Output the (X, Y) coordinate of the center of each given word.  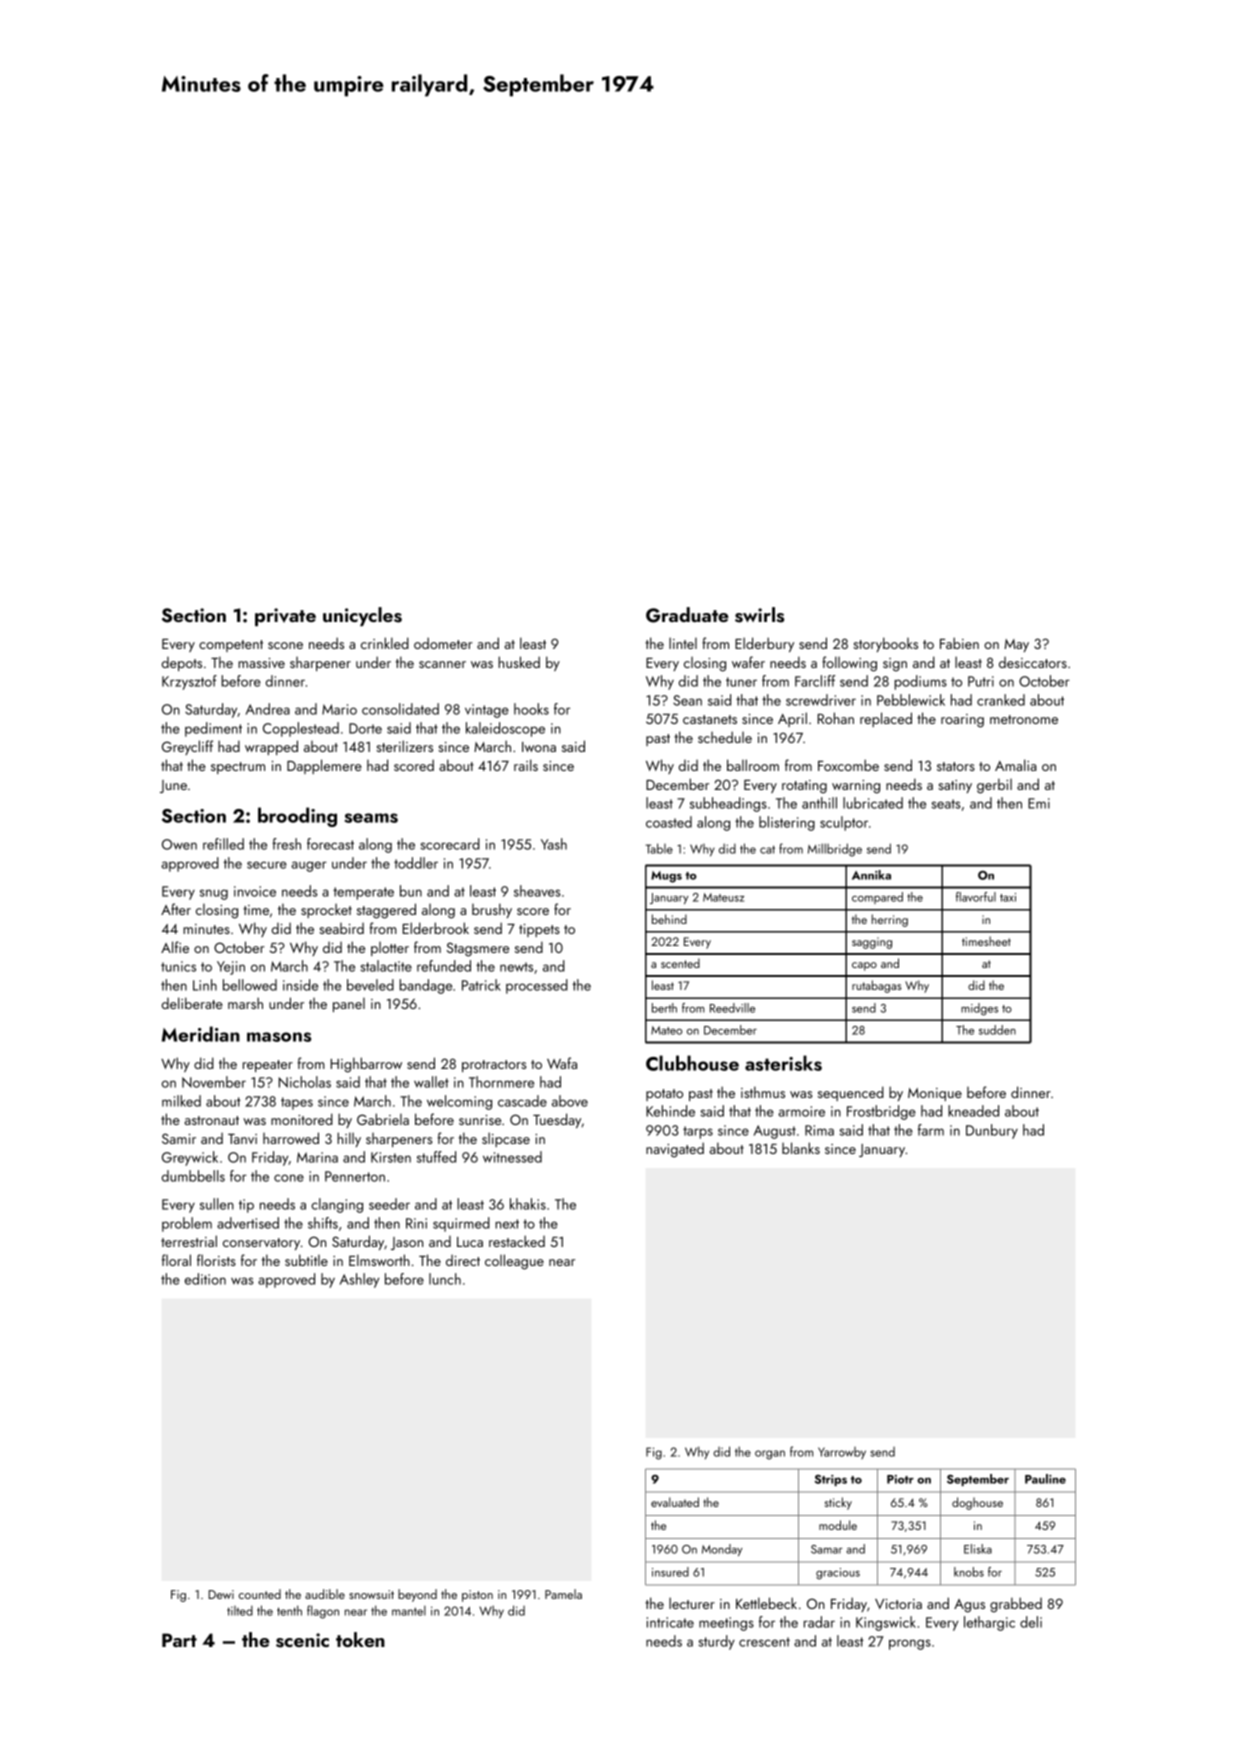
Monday (722, 1550)
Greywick (190, 1158)
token (360, 1639)
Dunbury (992, 1131)
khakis (528, 1204)
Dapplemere (324, 766)
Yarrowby (842, 1453)
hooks (531, 709)
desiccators (1033, 662)
